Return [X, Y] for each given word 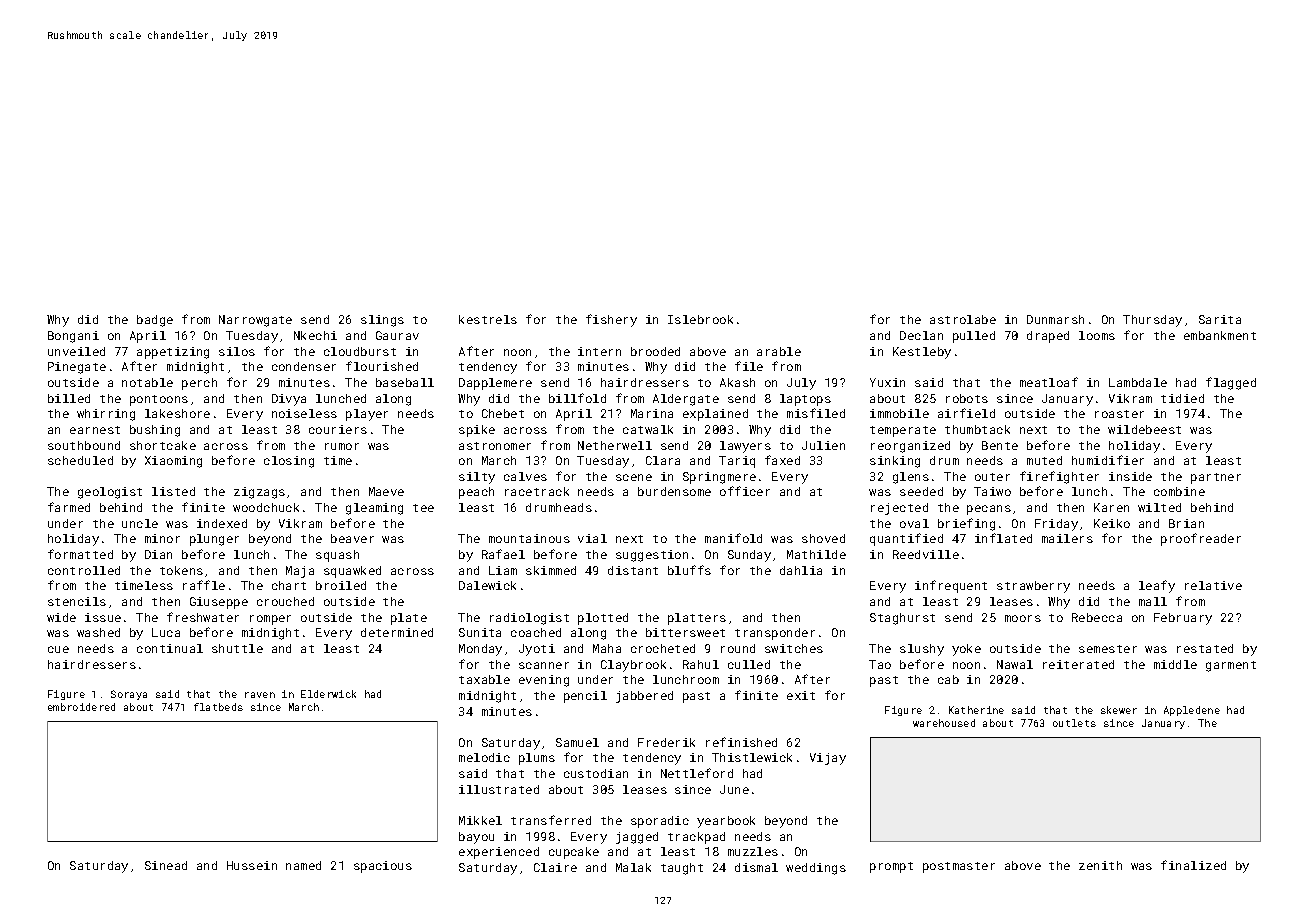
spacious [383, 867]
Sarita [1220, 319]
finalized [1193, 865]
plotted [603, 619]
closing [289, 462]
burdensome [674, 491]
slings [382, 321]
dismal [756, 867]
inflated [1003, 538]
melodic [484, 757]
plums [537, 759]
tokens [181, 570]
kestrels [488, 319]
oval [914, 523]
